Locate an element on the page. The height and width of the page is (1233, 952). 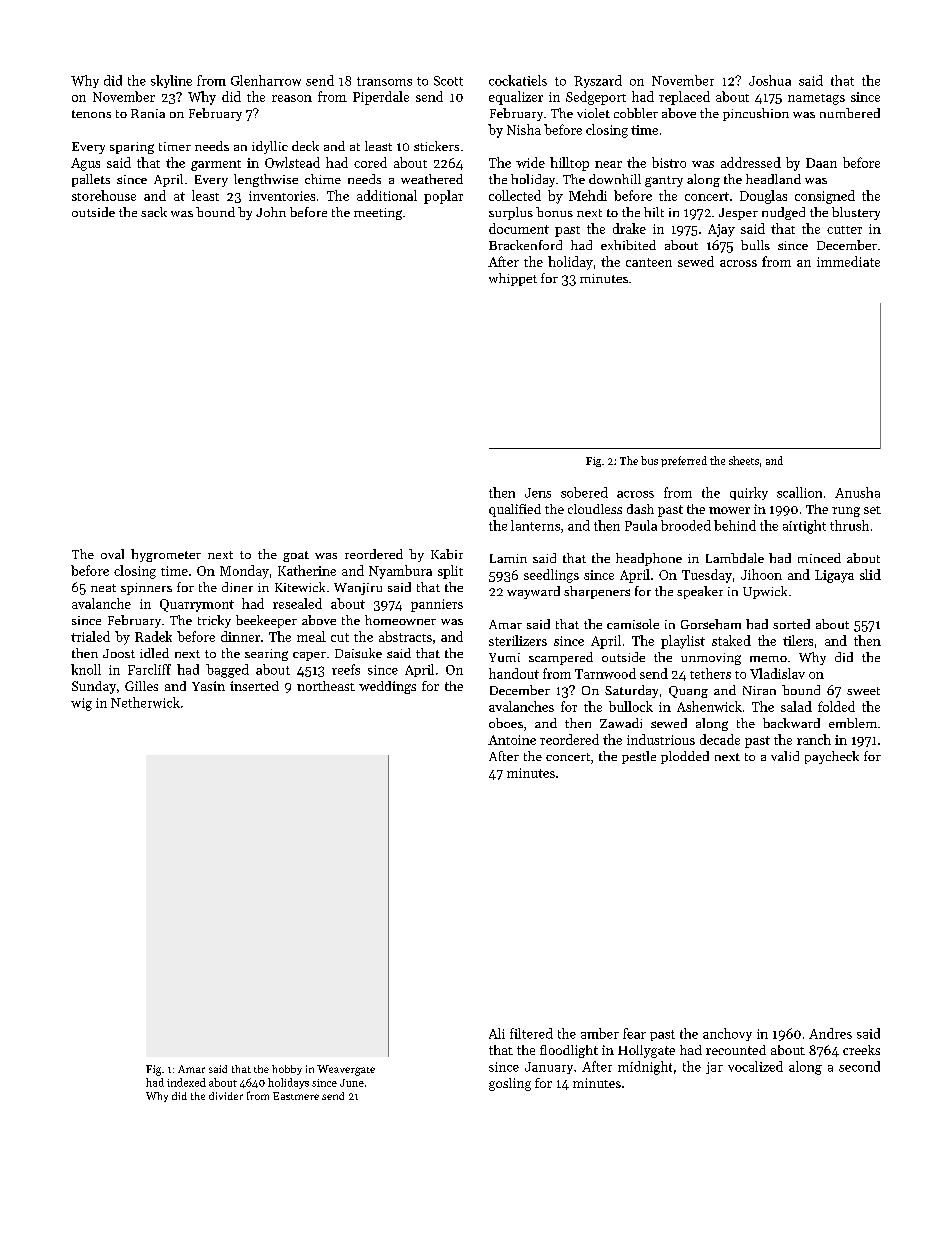
deck is located at coordinates (305, 146).
